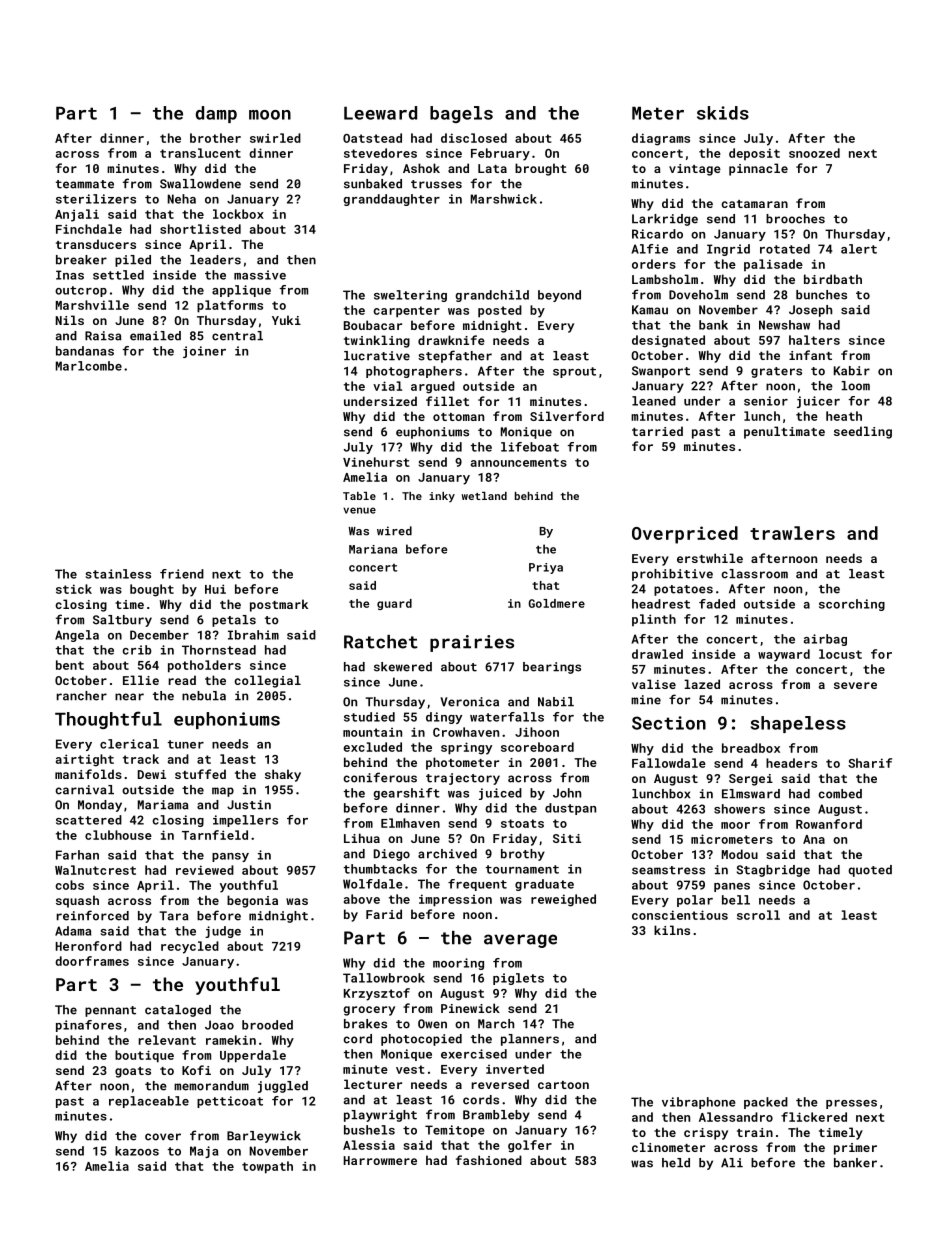 This screenshot has width=952, height=1233. I want to click on Leeward, so click(380, 113).
